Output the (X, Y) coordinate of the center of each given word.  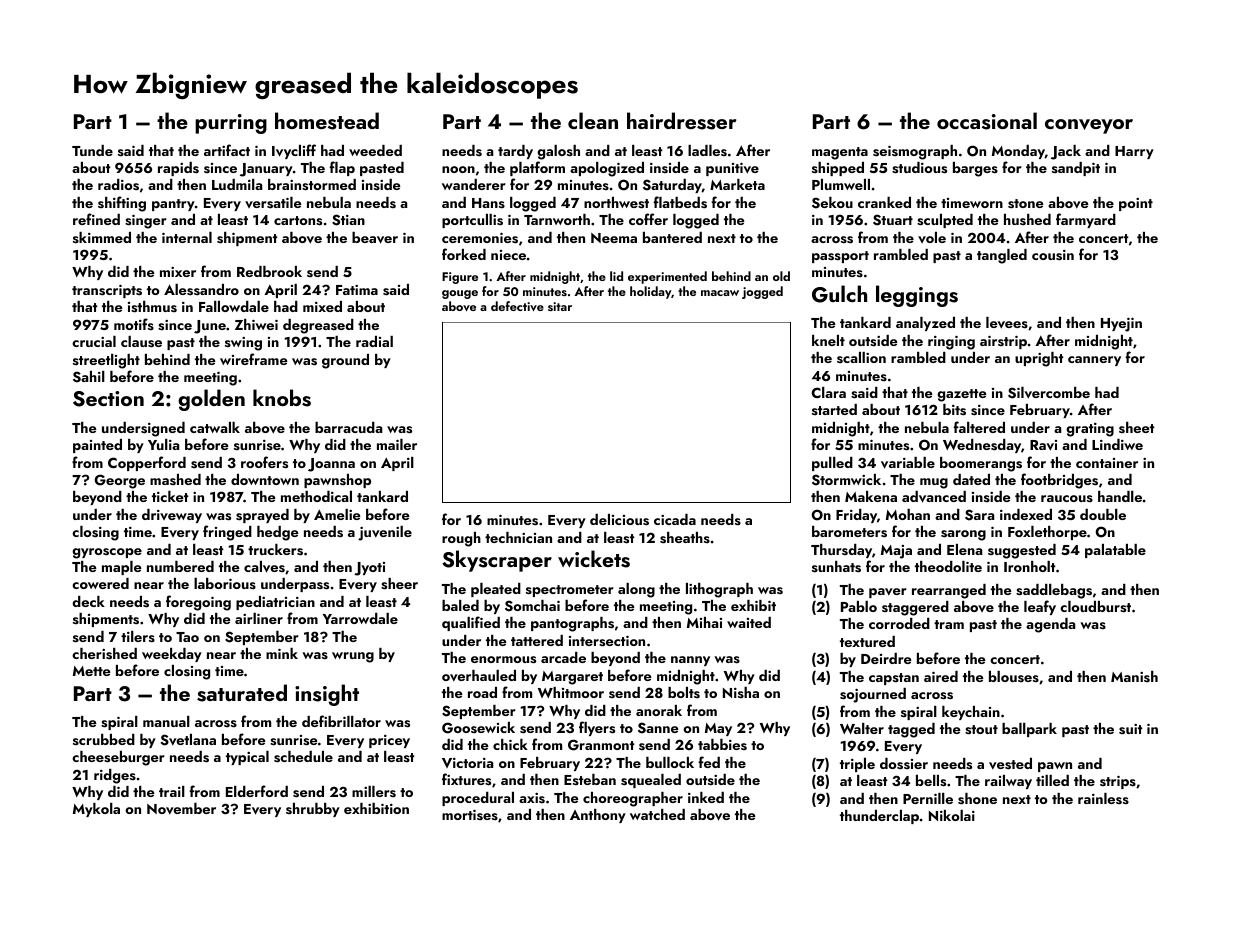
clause (141, 342)
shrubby (313, 810)
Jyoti (369, 569)
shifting (122, 204)
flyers (597, 728)
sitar (560, 306)
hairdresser (681, 121)
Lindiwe (1117, 444)
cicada (675, 519)
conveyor (1089, 126)
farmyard (1086, 220)
